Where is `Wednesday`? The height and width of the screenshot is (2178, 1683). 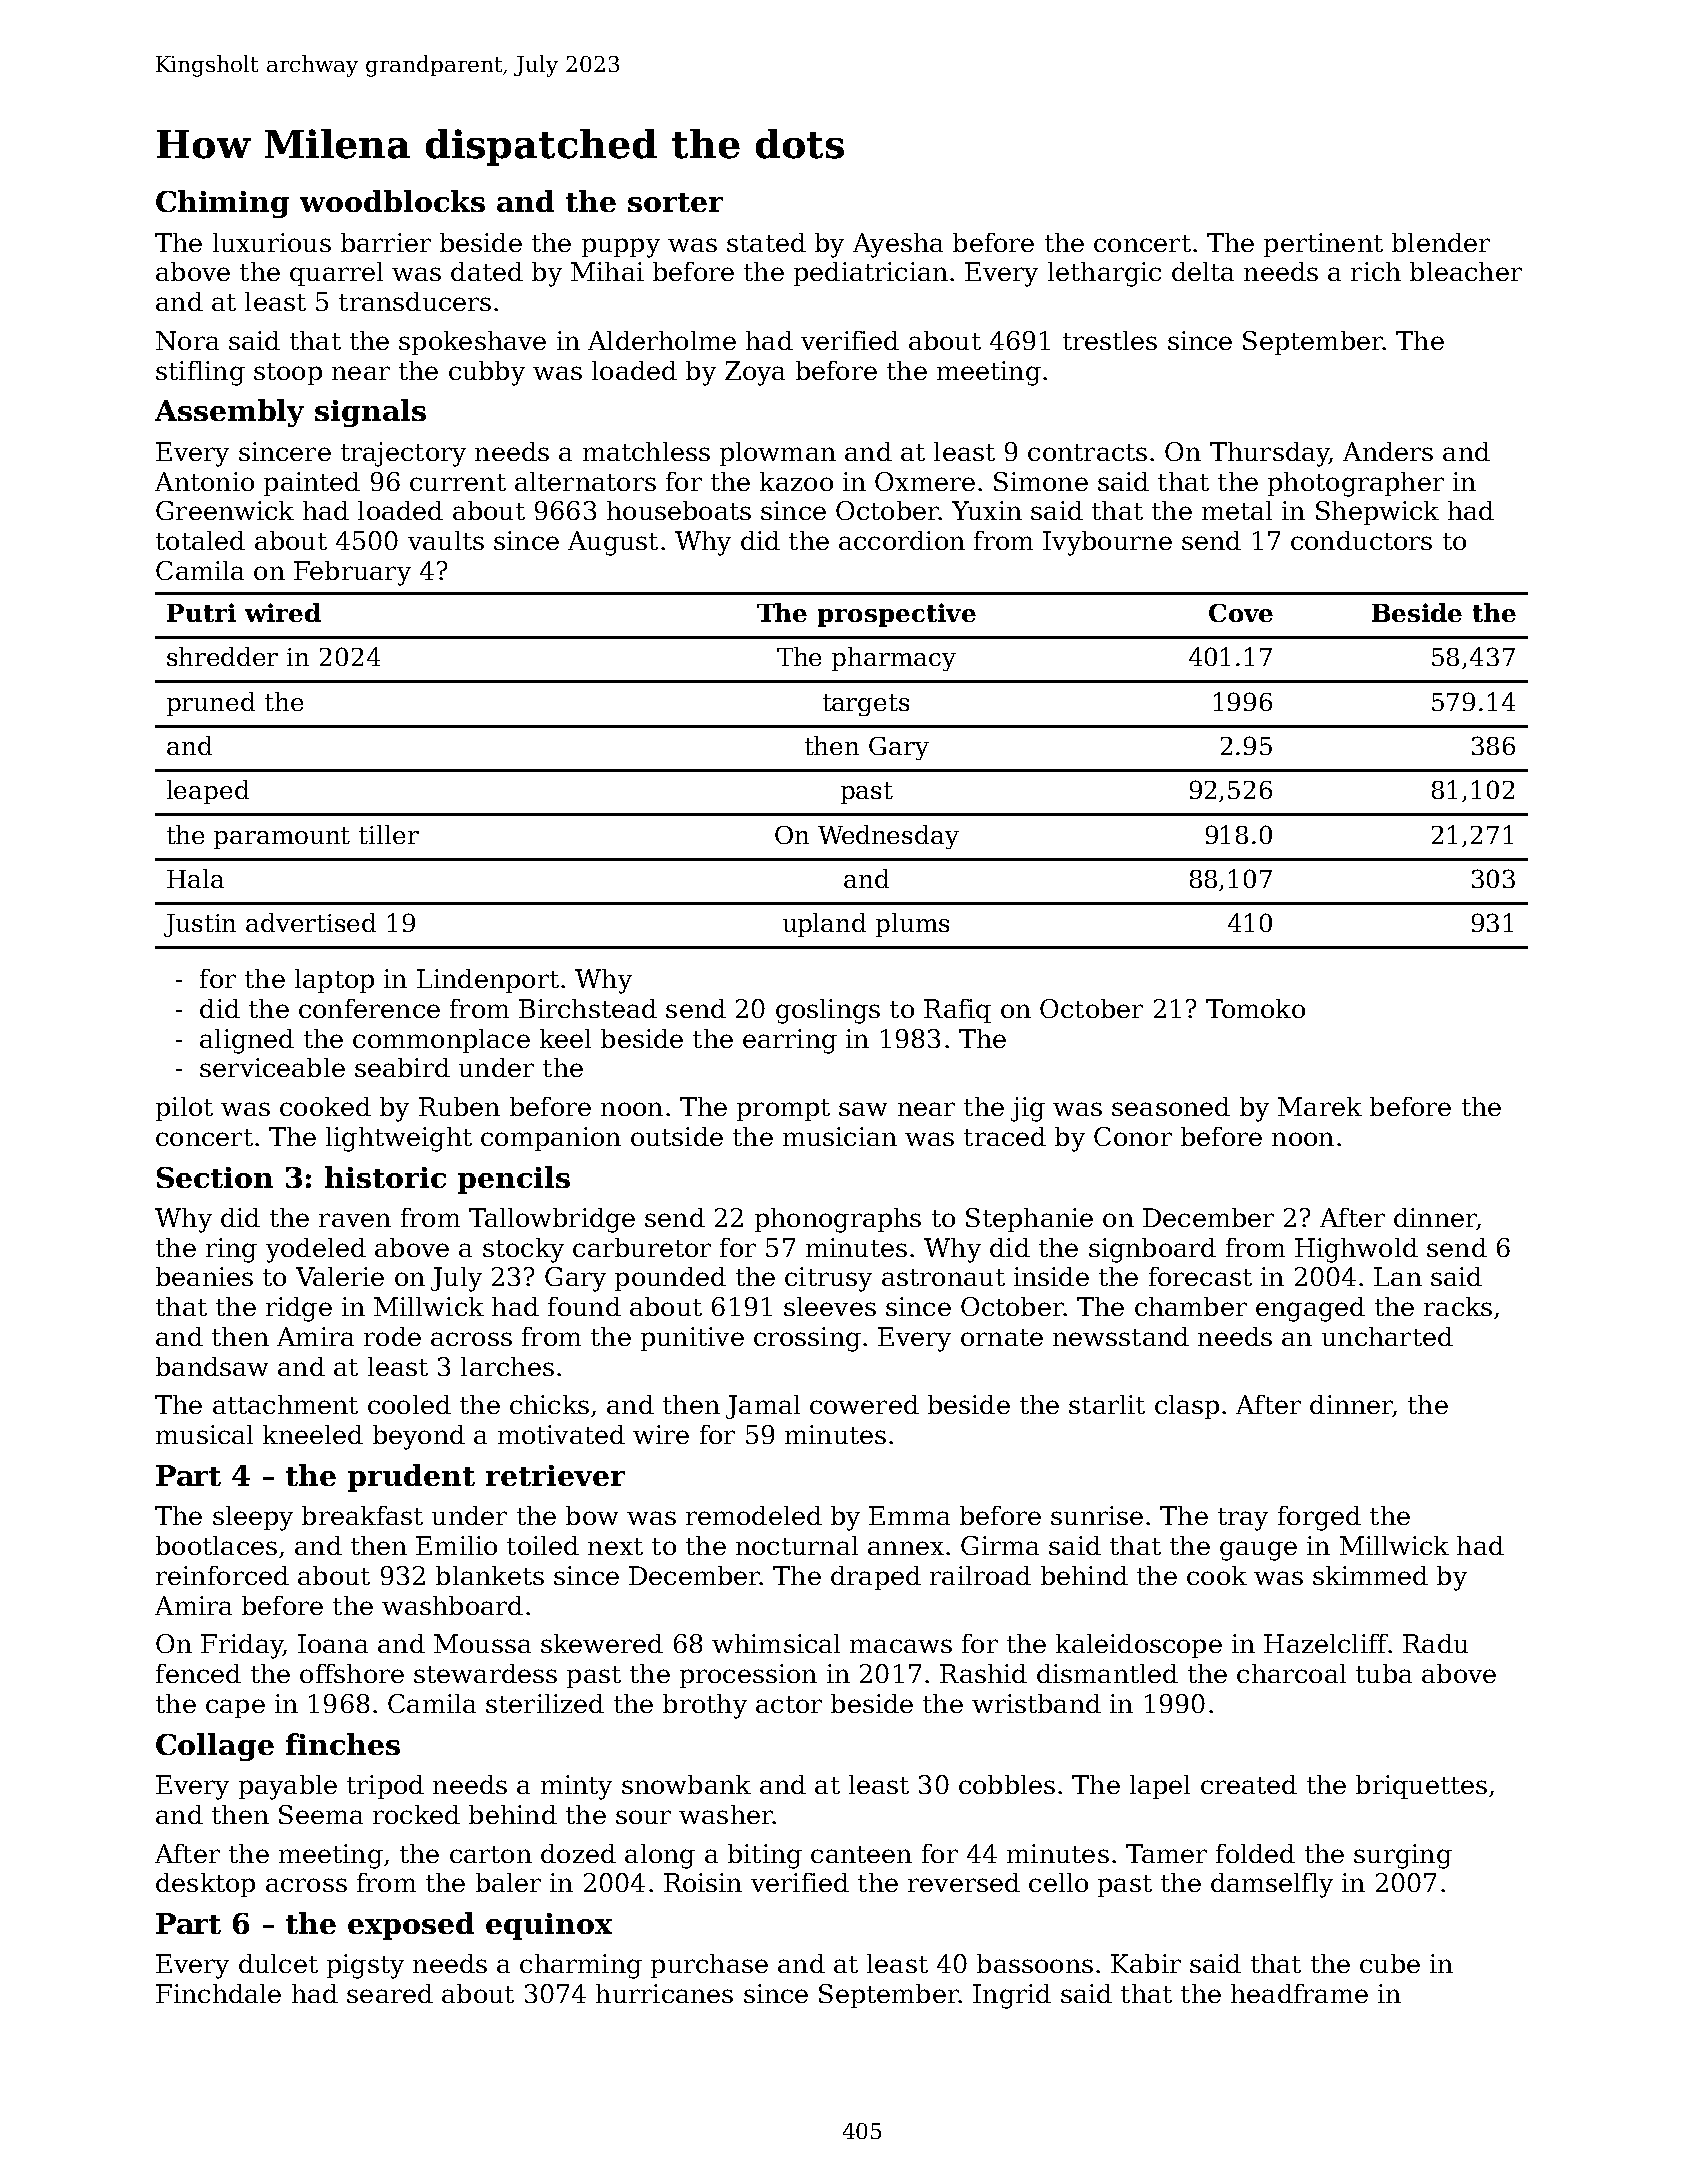 Wednesday is located at coordinates (888, 837).
